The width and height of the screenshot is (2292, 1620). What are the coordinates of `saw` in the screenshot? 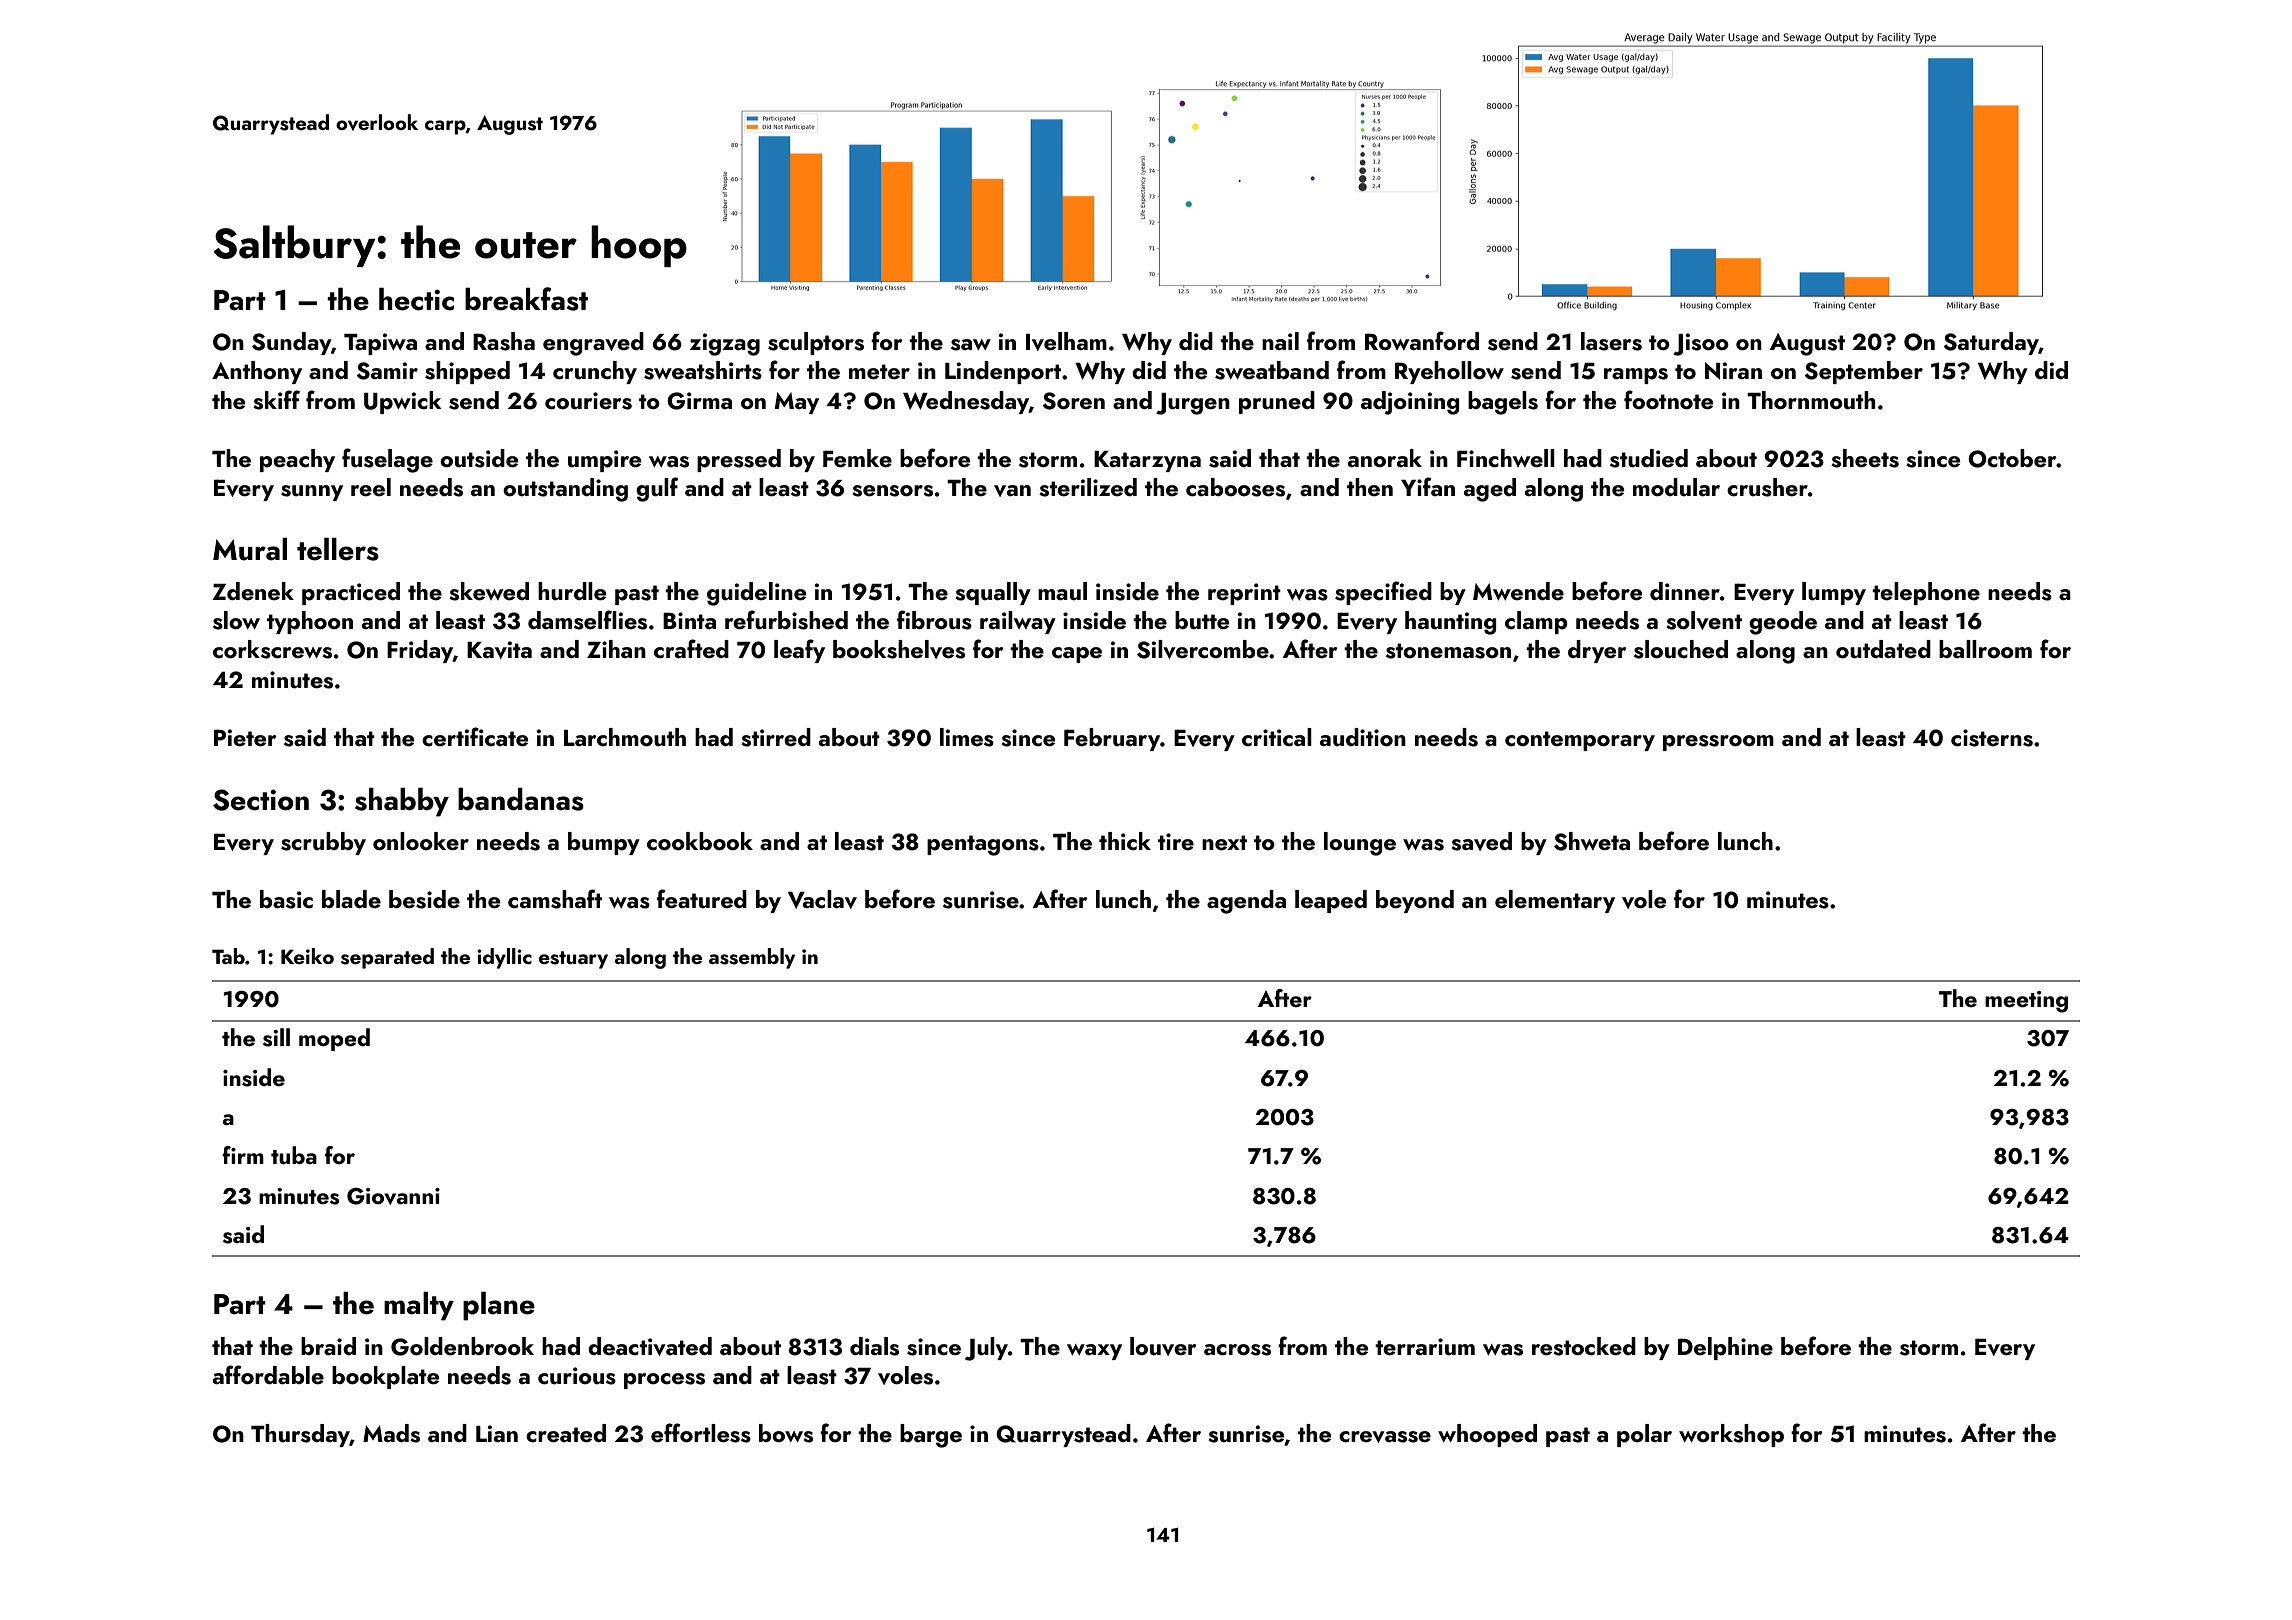 It's located at (971, 345).
